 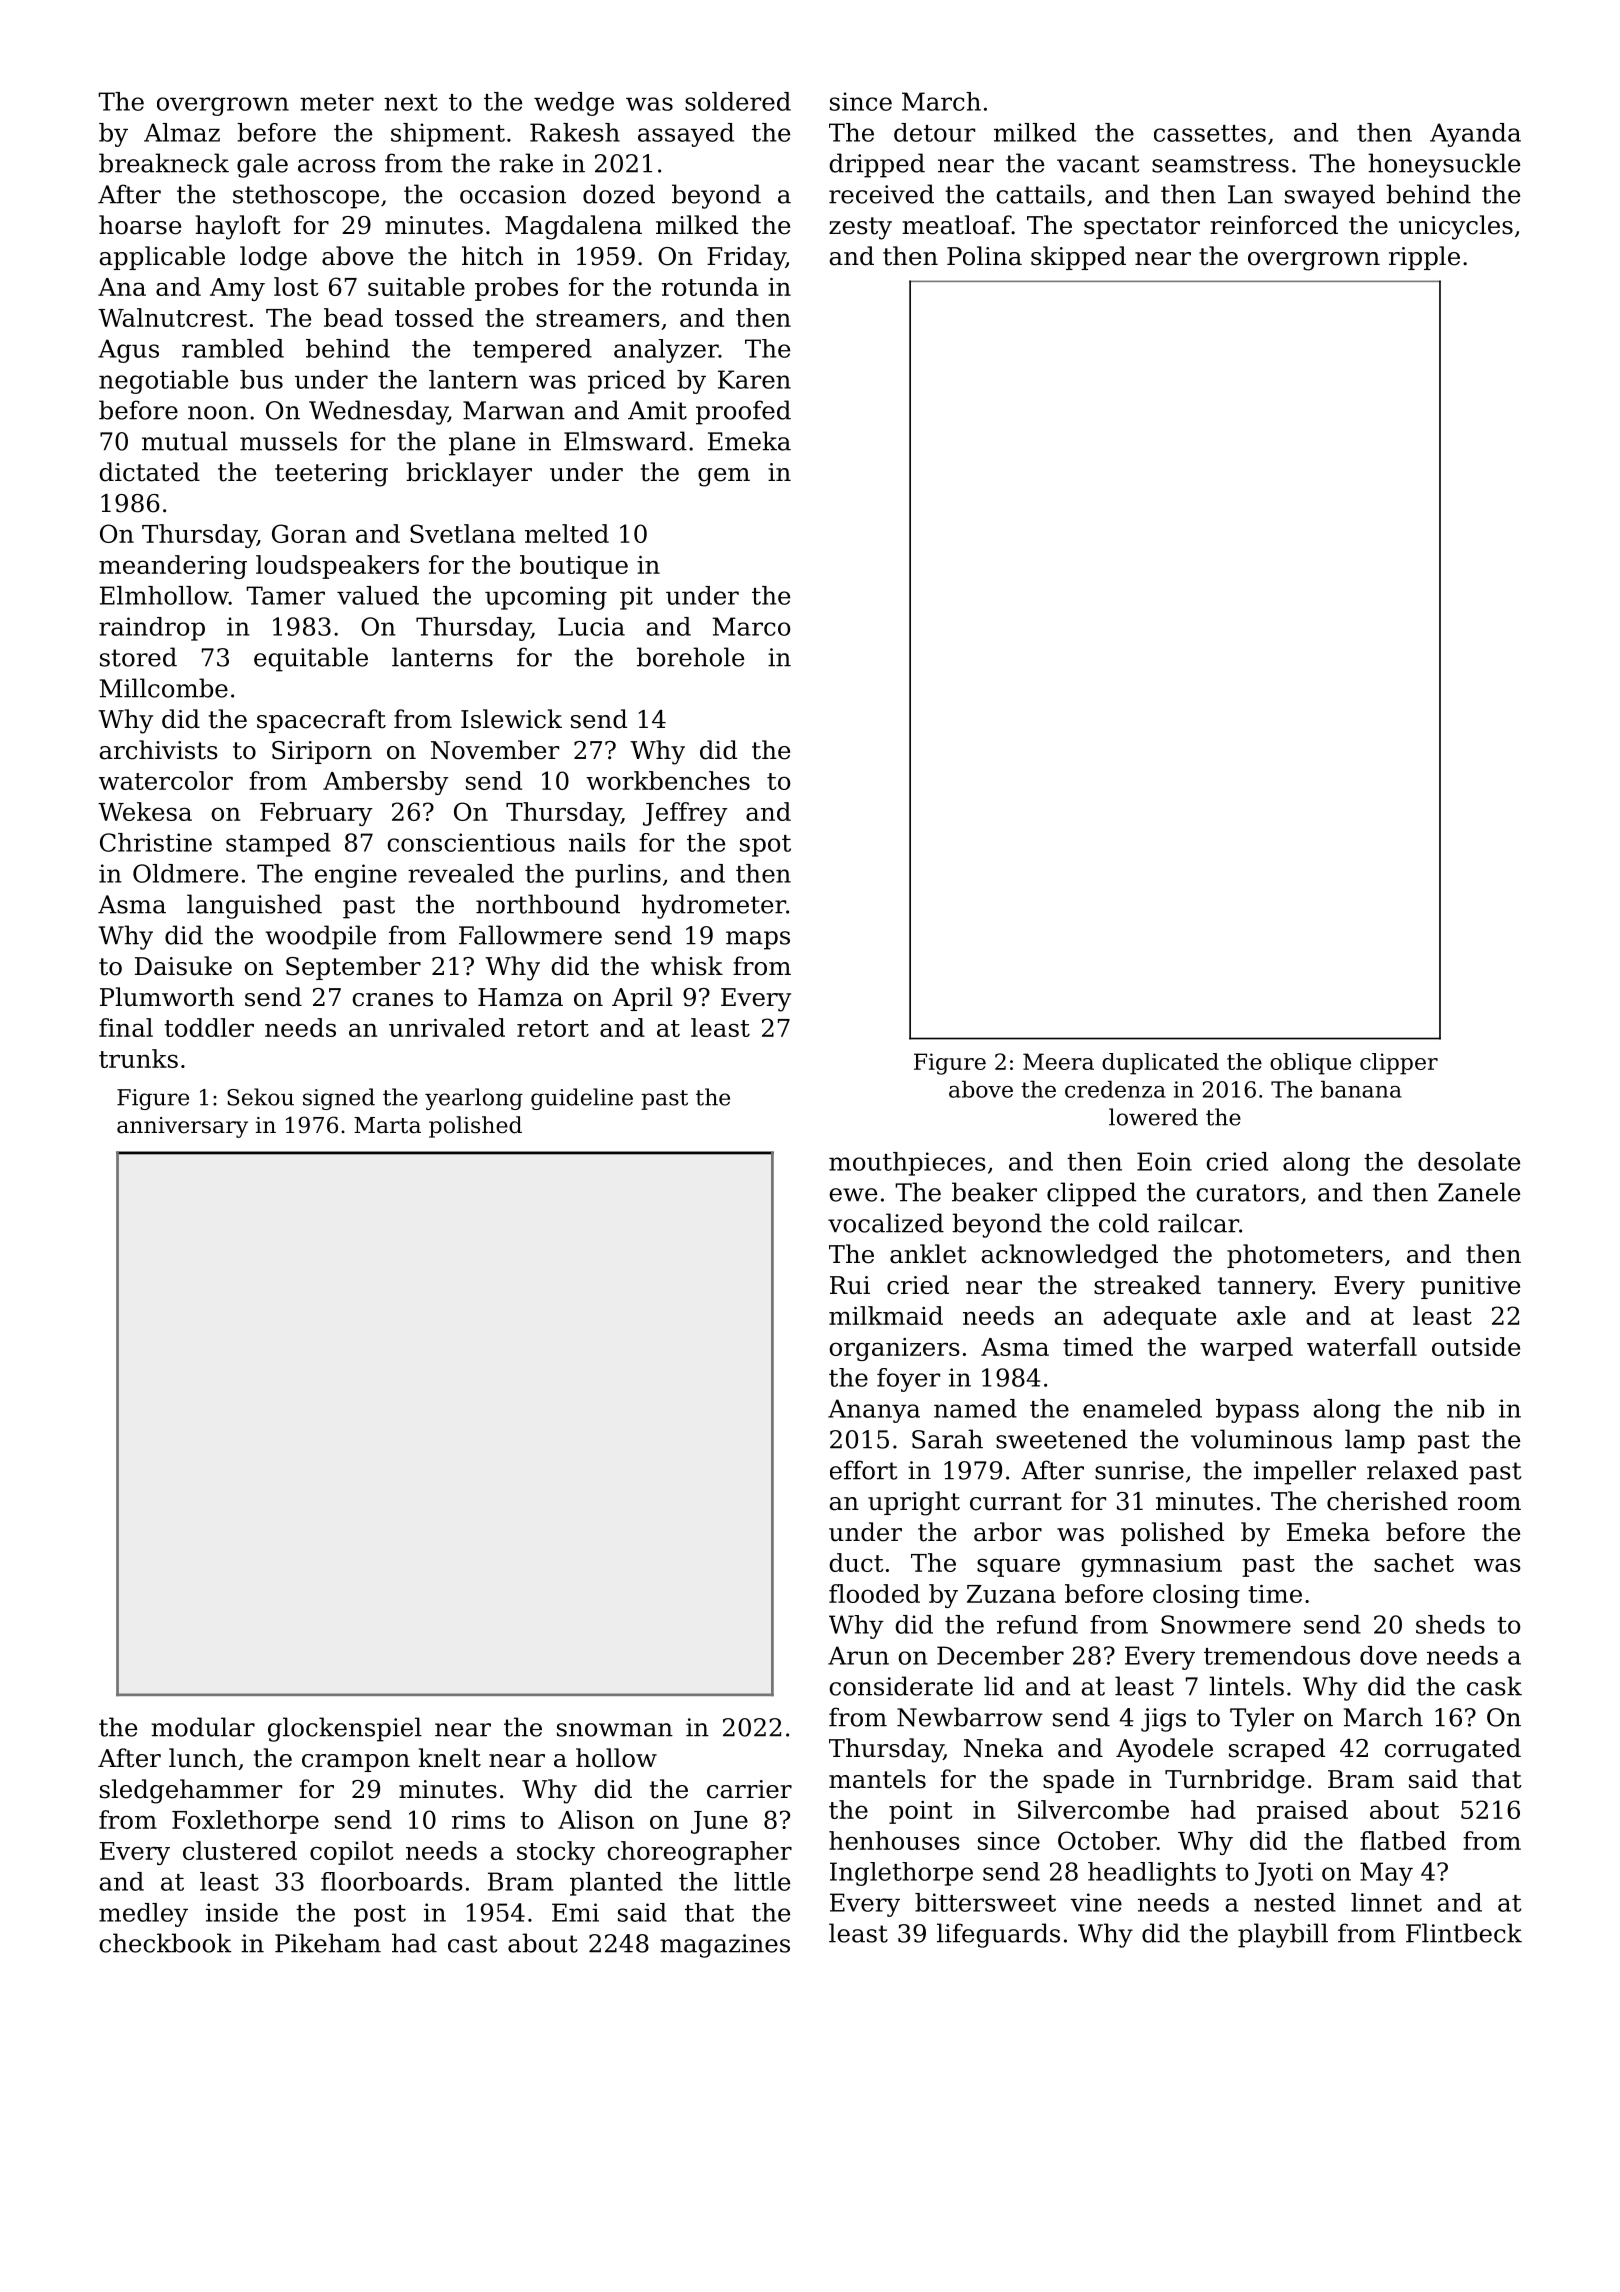 I want to click on lintels, so click(x=1246, y=1686).
